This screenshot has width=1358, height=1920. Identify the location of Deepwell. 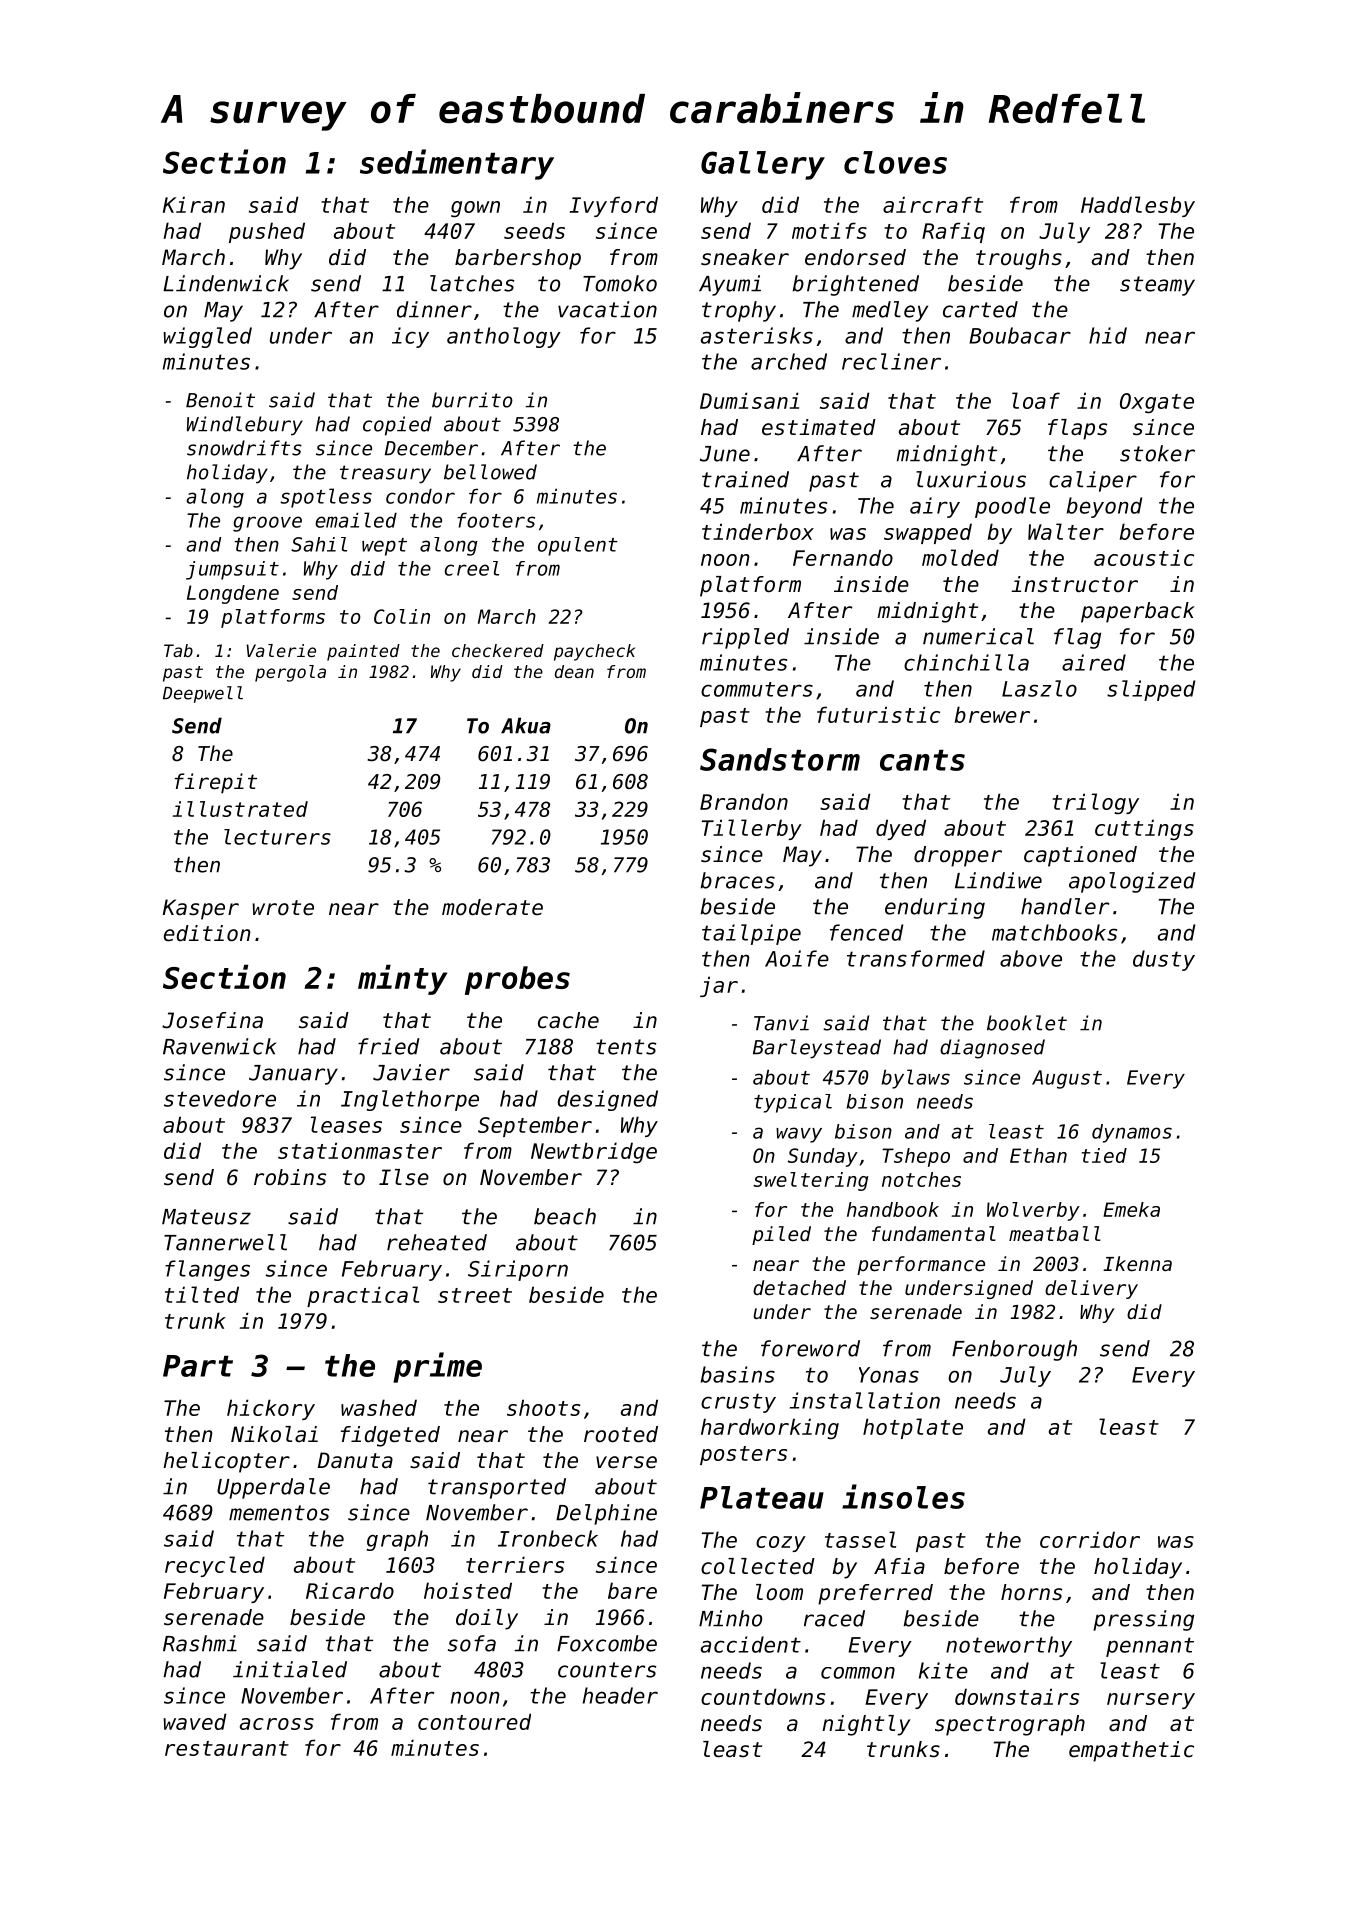
(203, 694).
